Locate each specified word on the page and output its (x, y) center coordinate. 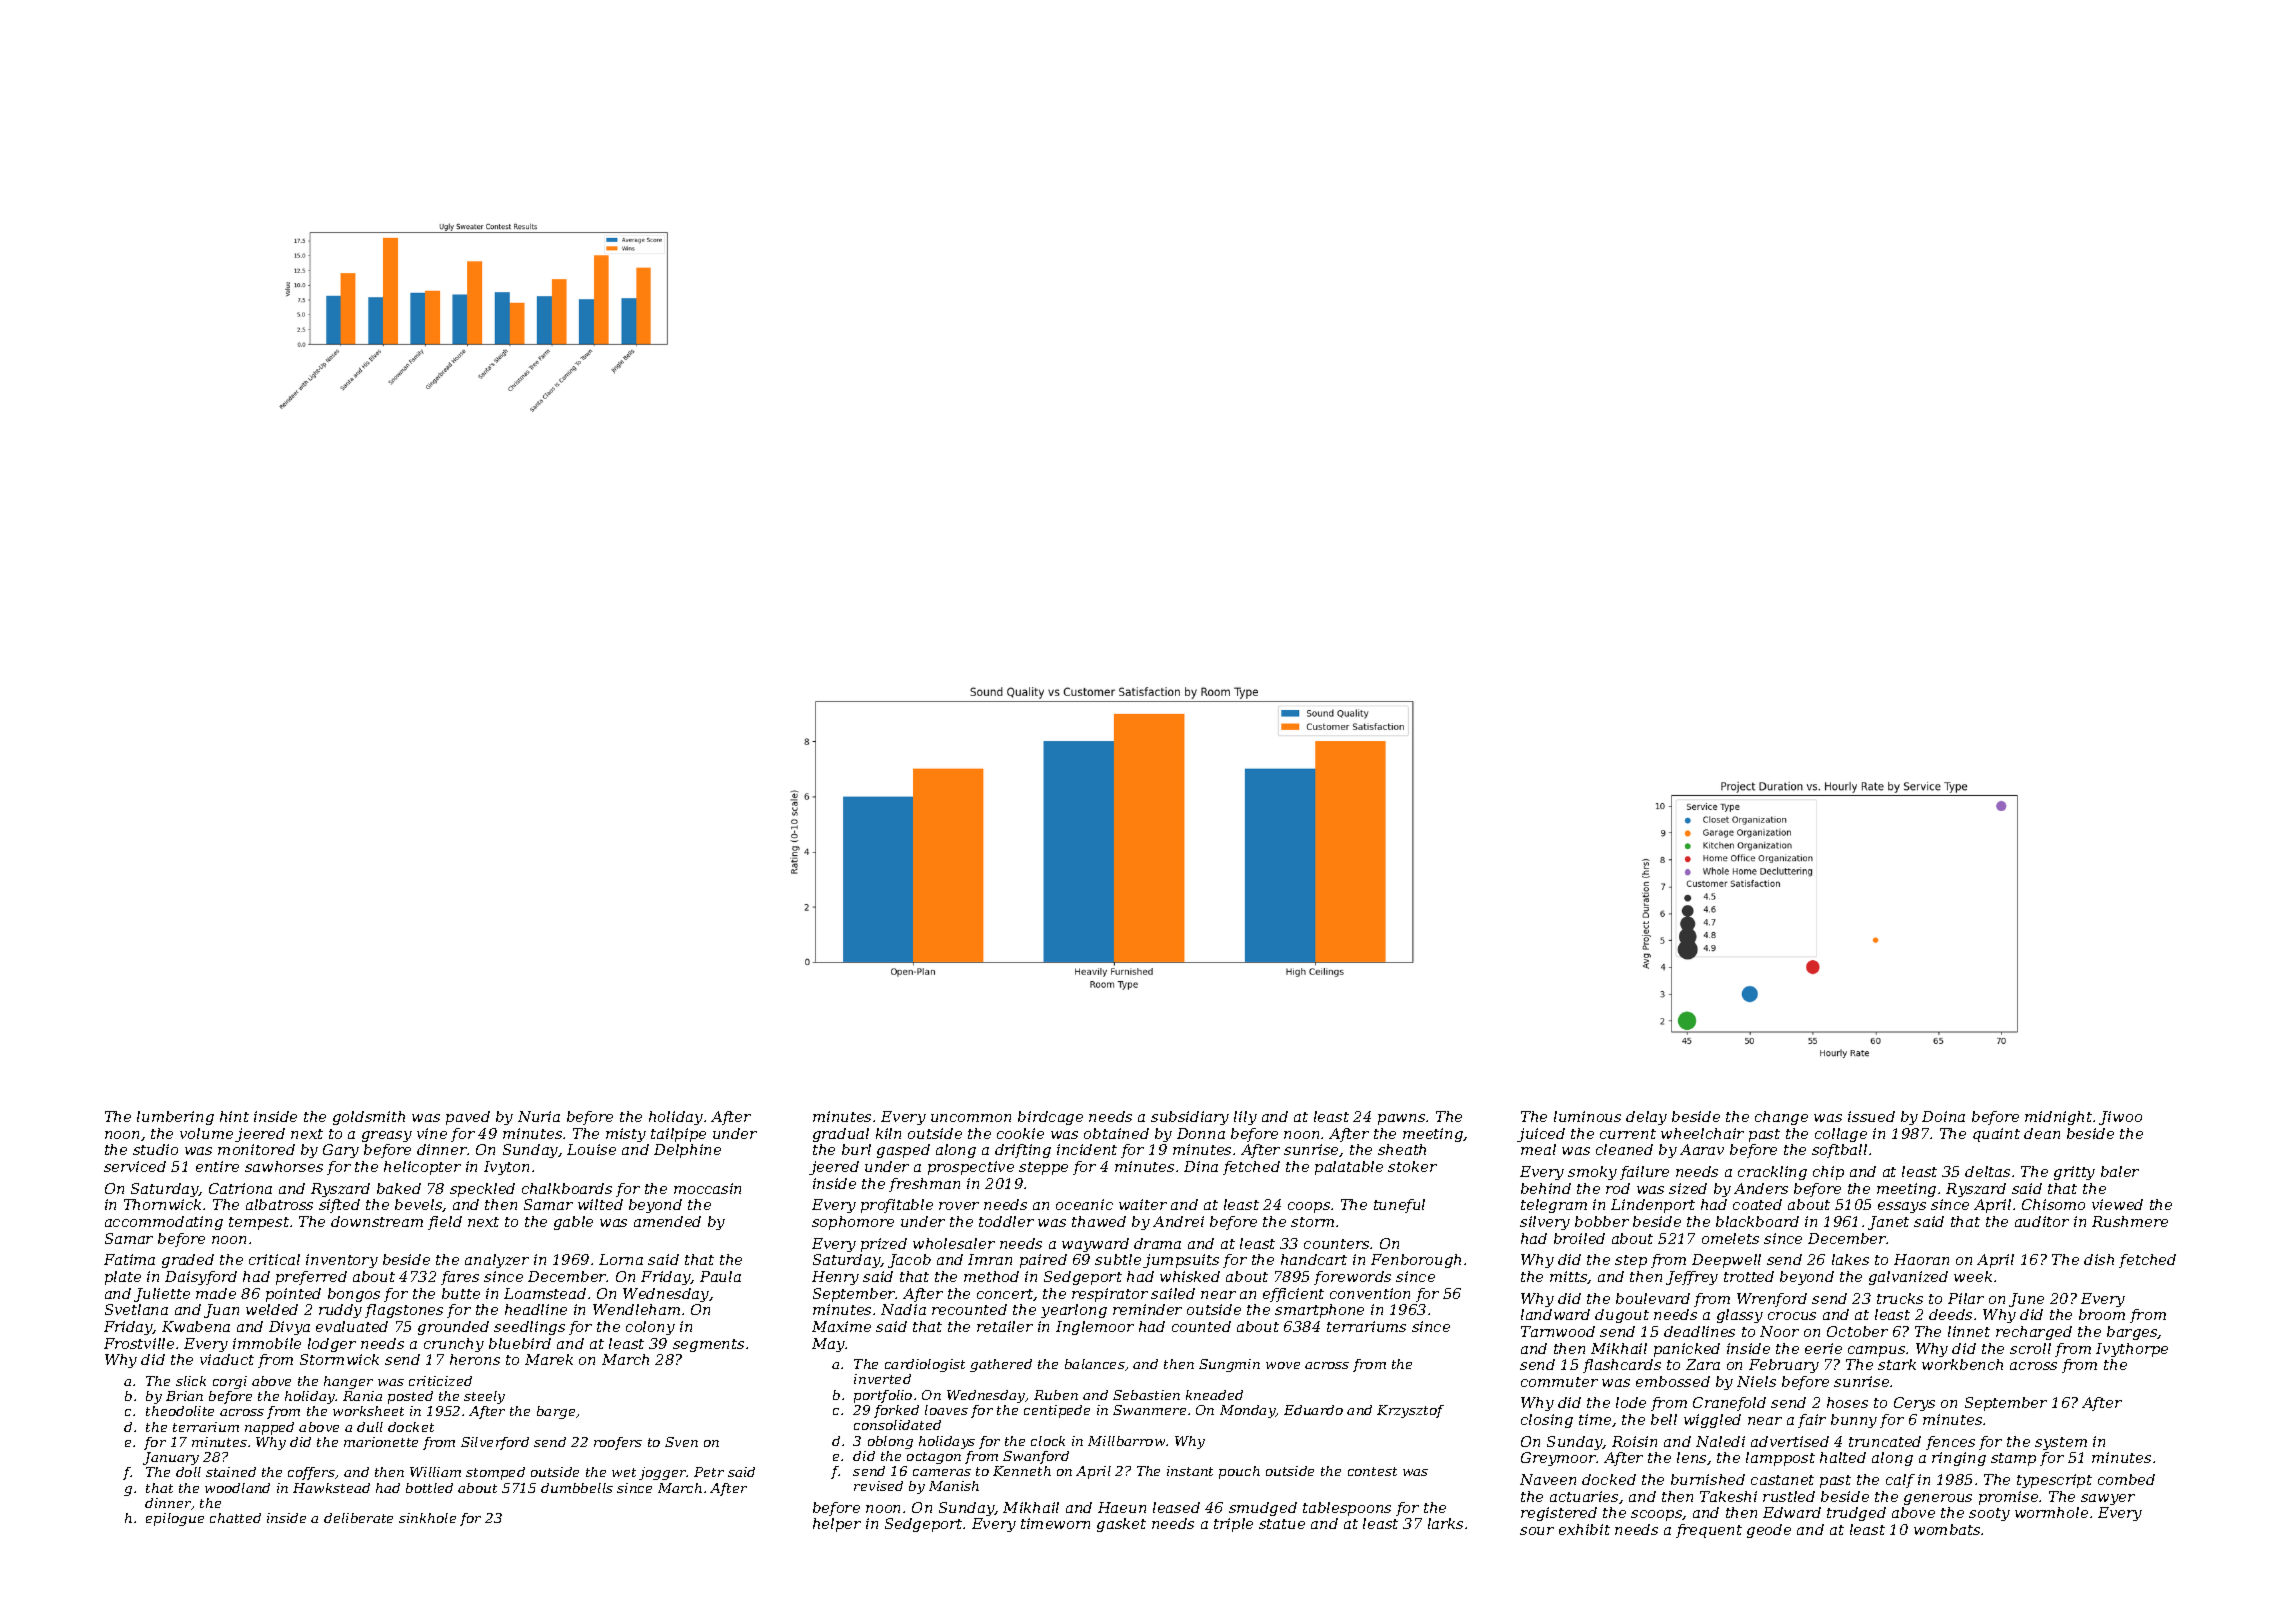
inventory (342, 1261)
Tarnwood (1558, 1331)
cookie (1020, 1133)
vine (432, 1133)
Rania (362, 1396)
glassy (1740, 1316)
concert (1005, 1294)
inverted (882, 1379)
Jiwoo (2120, 1118)
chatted (235, 1518)
